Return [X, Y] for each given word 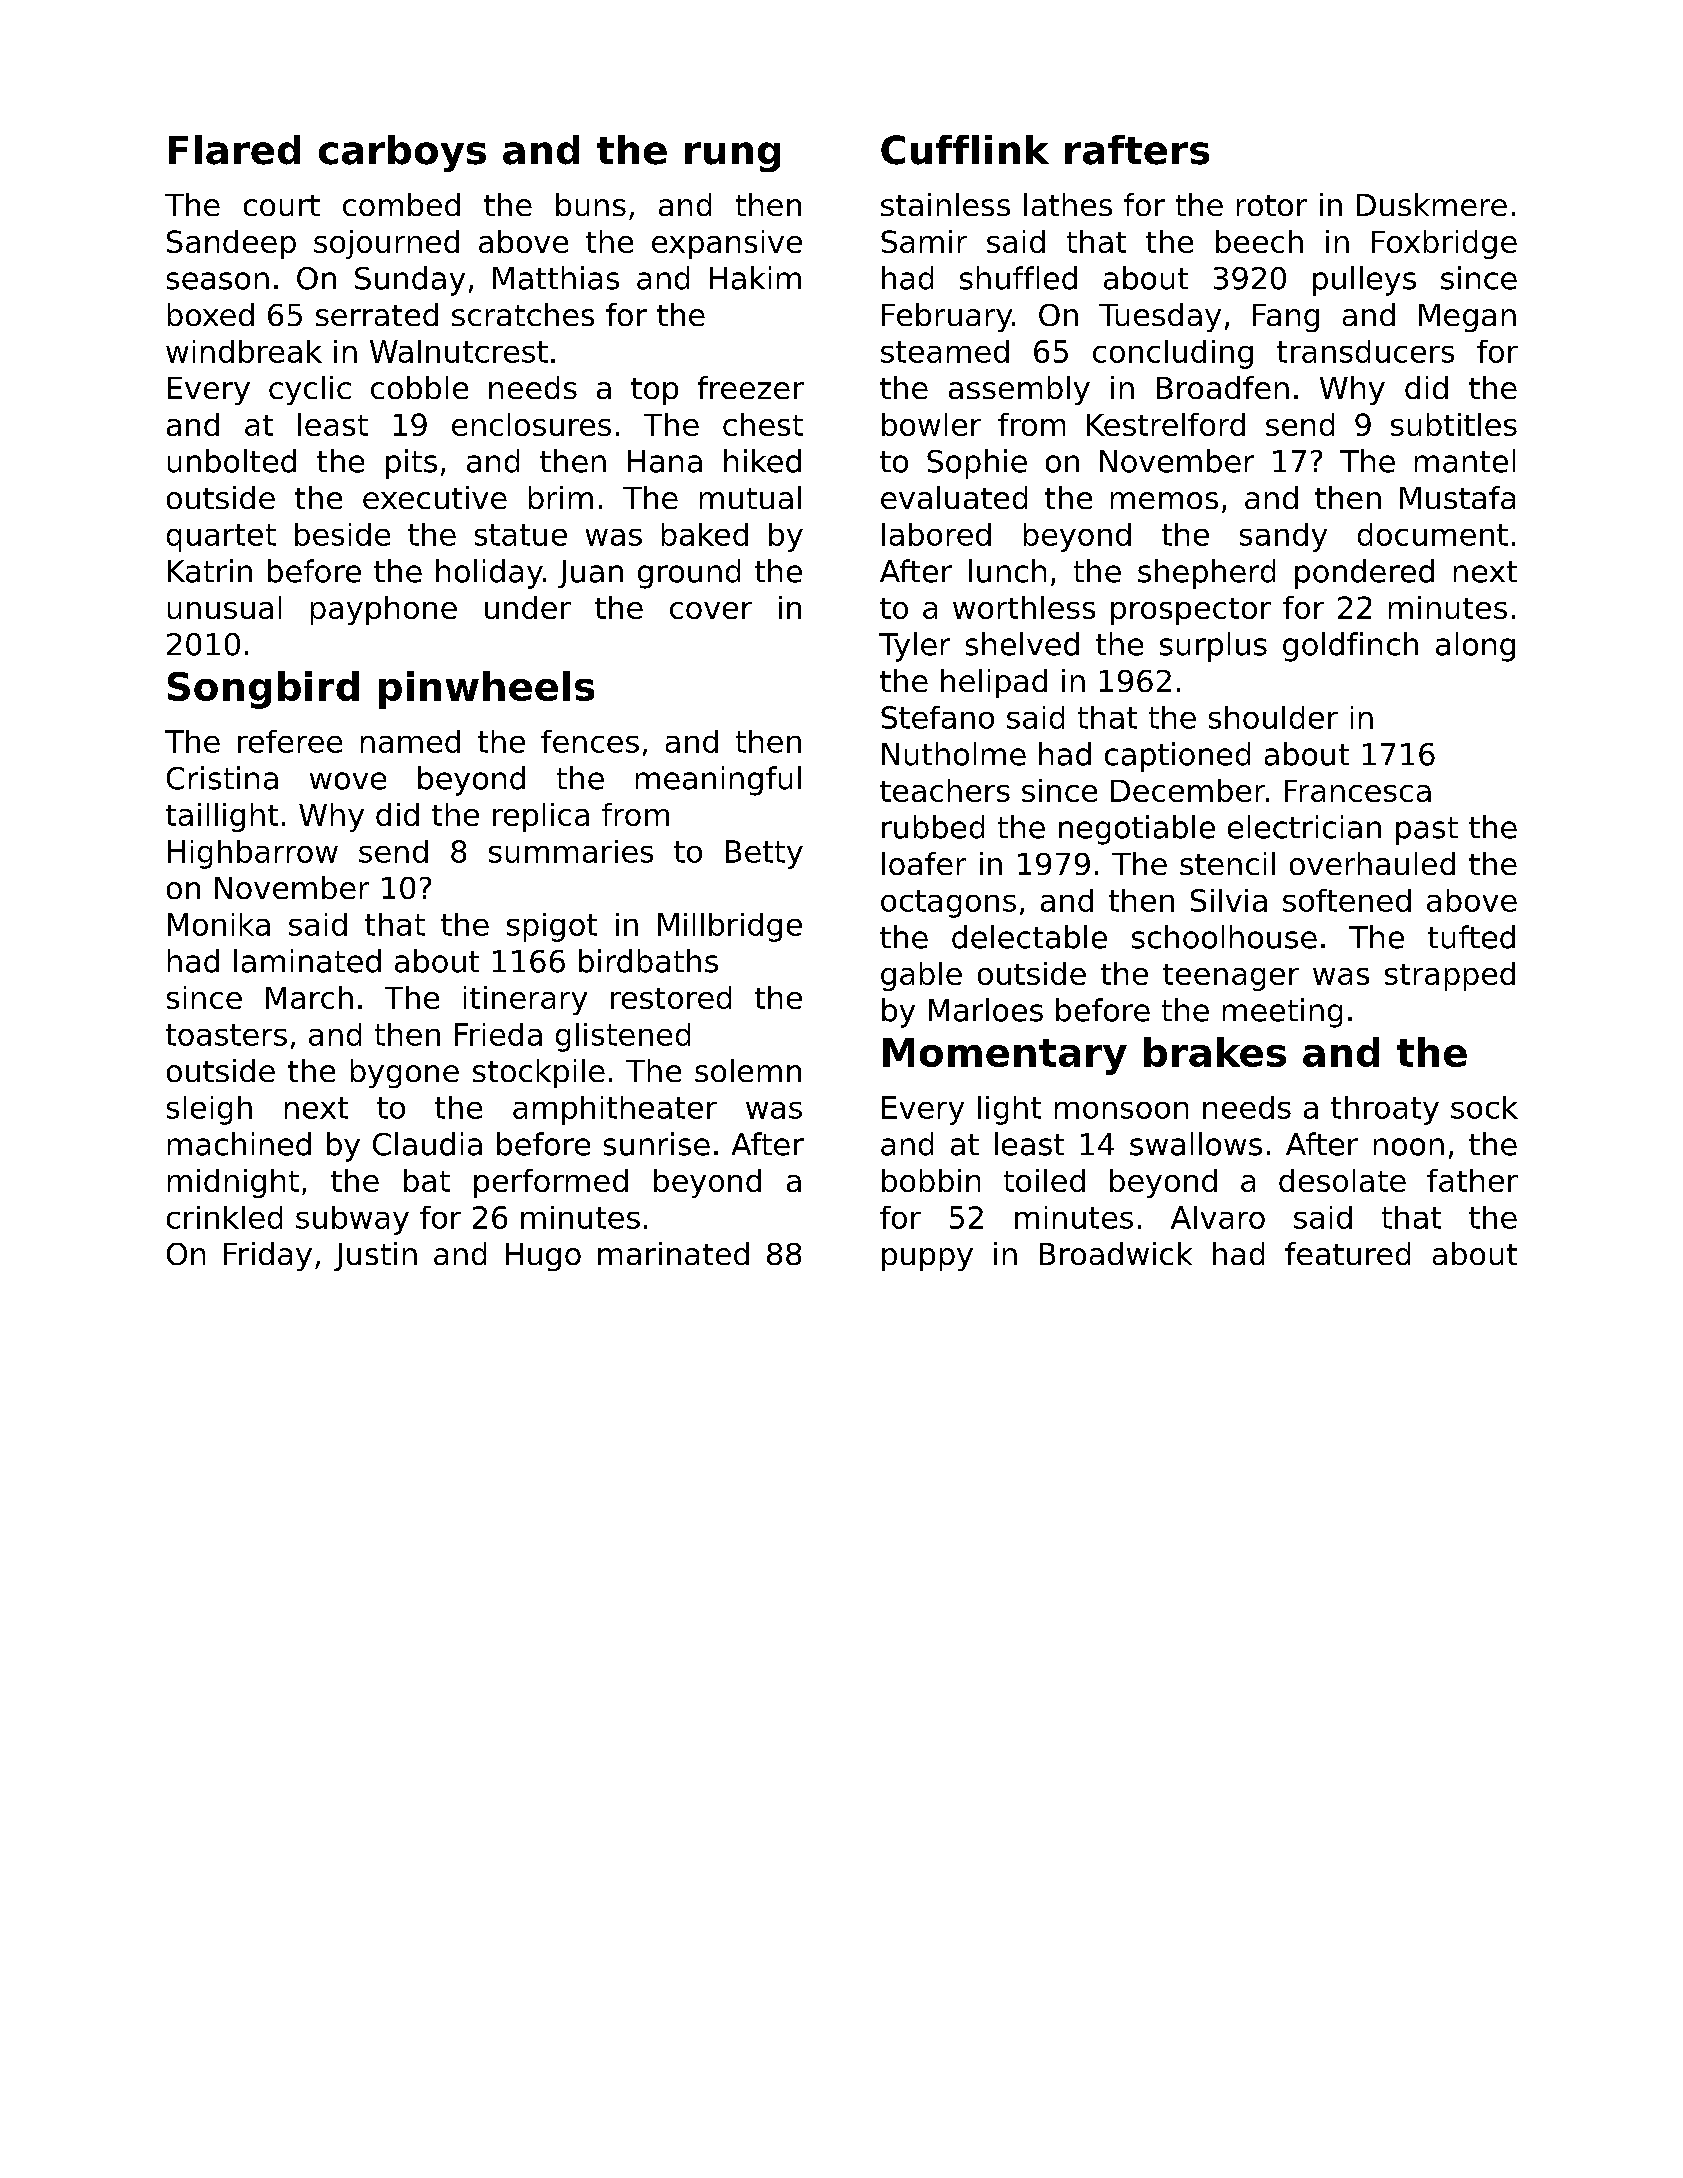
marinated [673, 1253]
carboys [402, 153]
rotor [1272, 205]
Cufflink [965, 150]
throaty [1385, 1110]
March [309, 997]
